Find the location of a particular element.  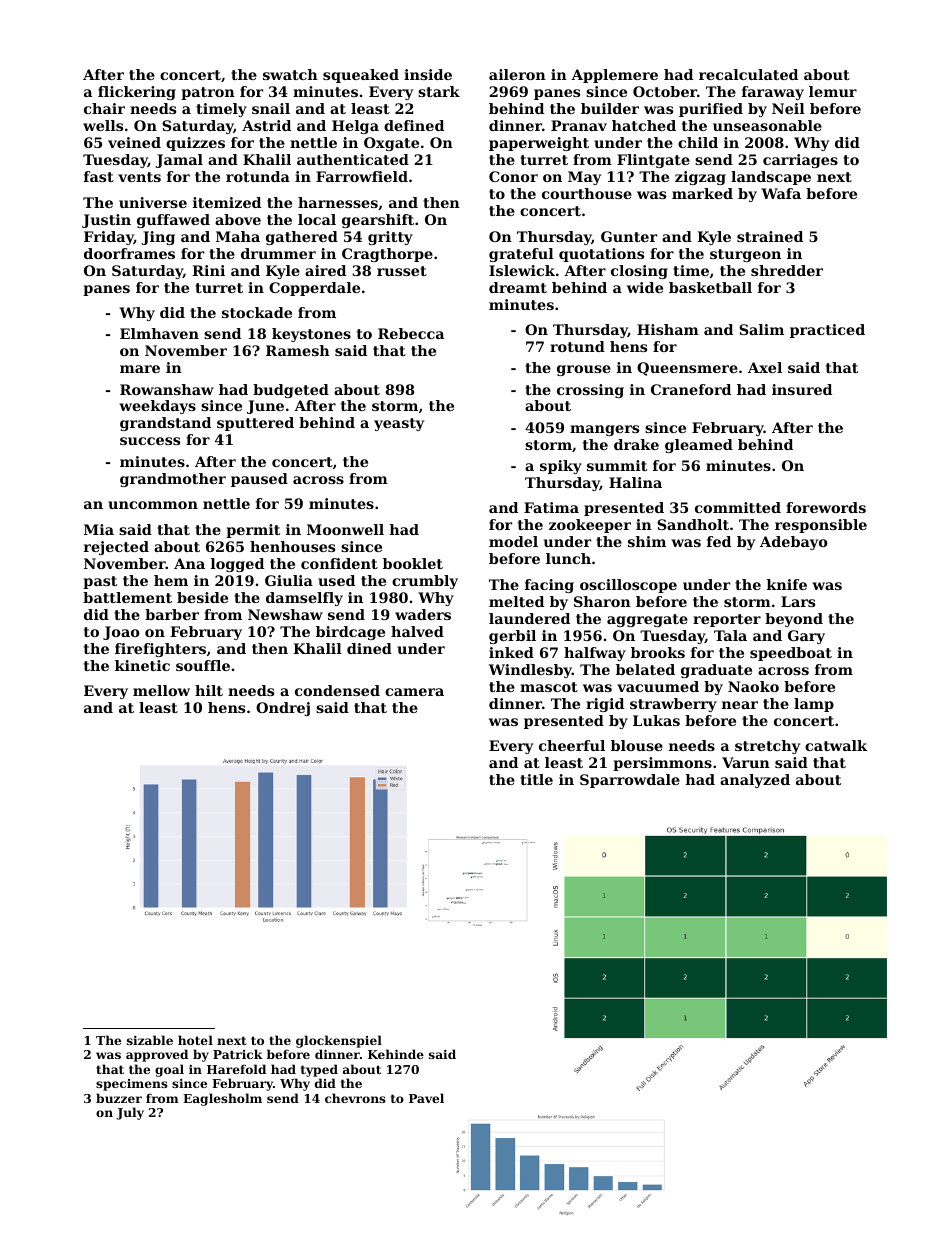

grouse is located at coordinates (584, 370).
